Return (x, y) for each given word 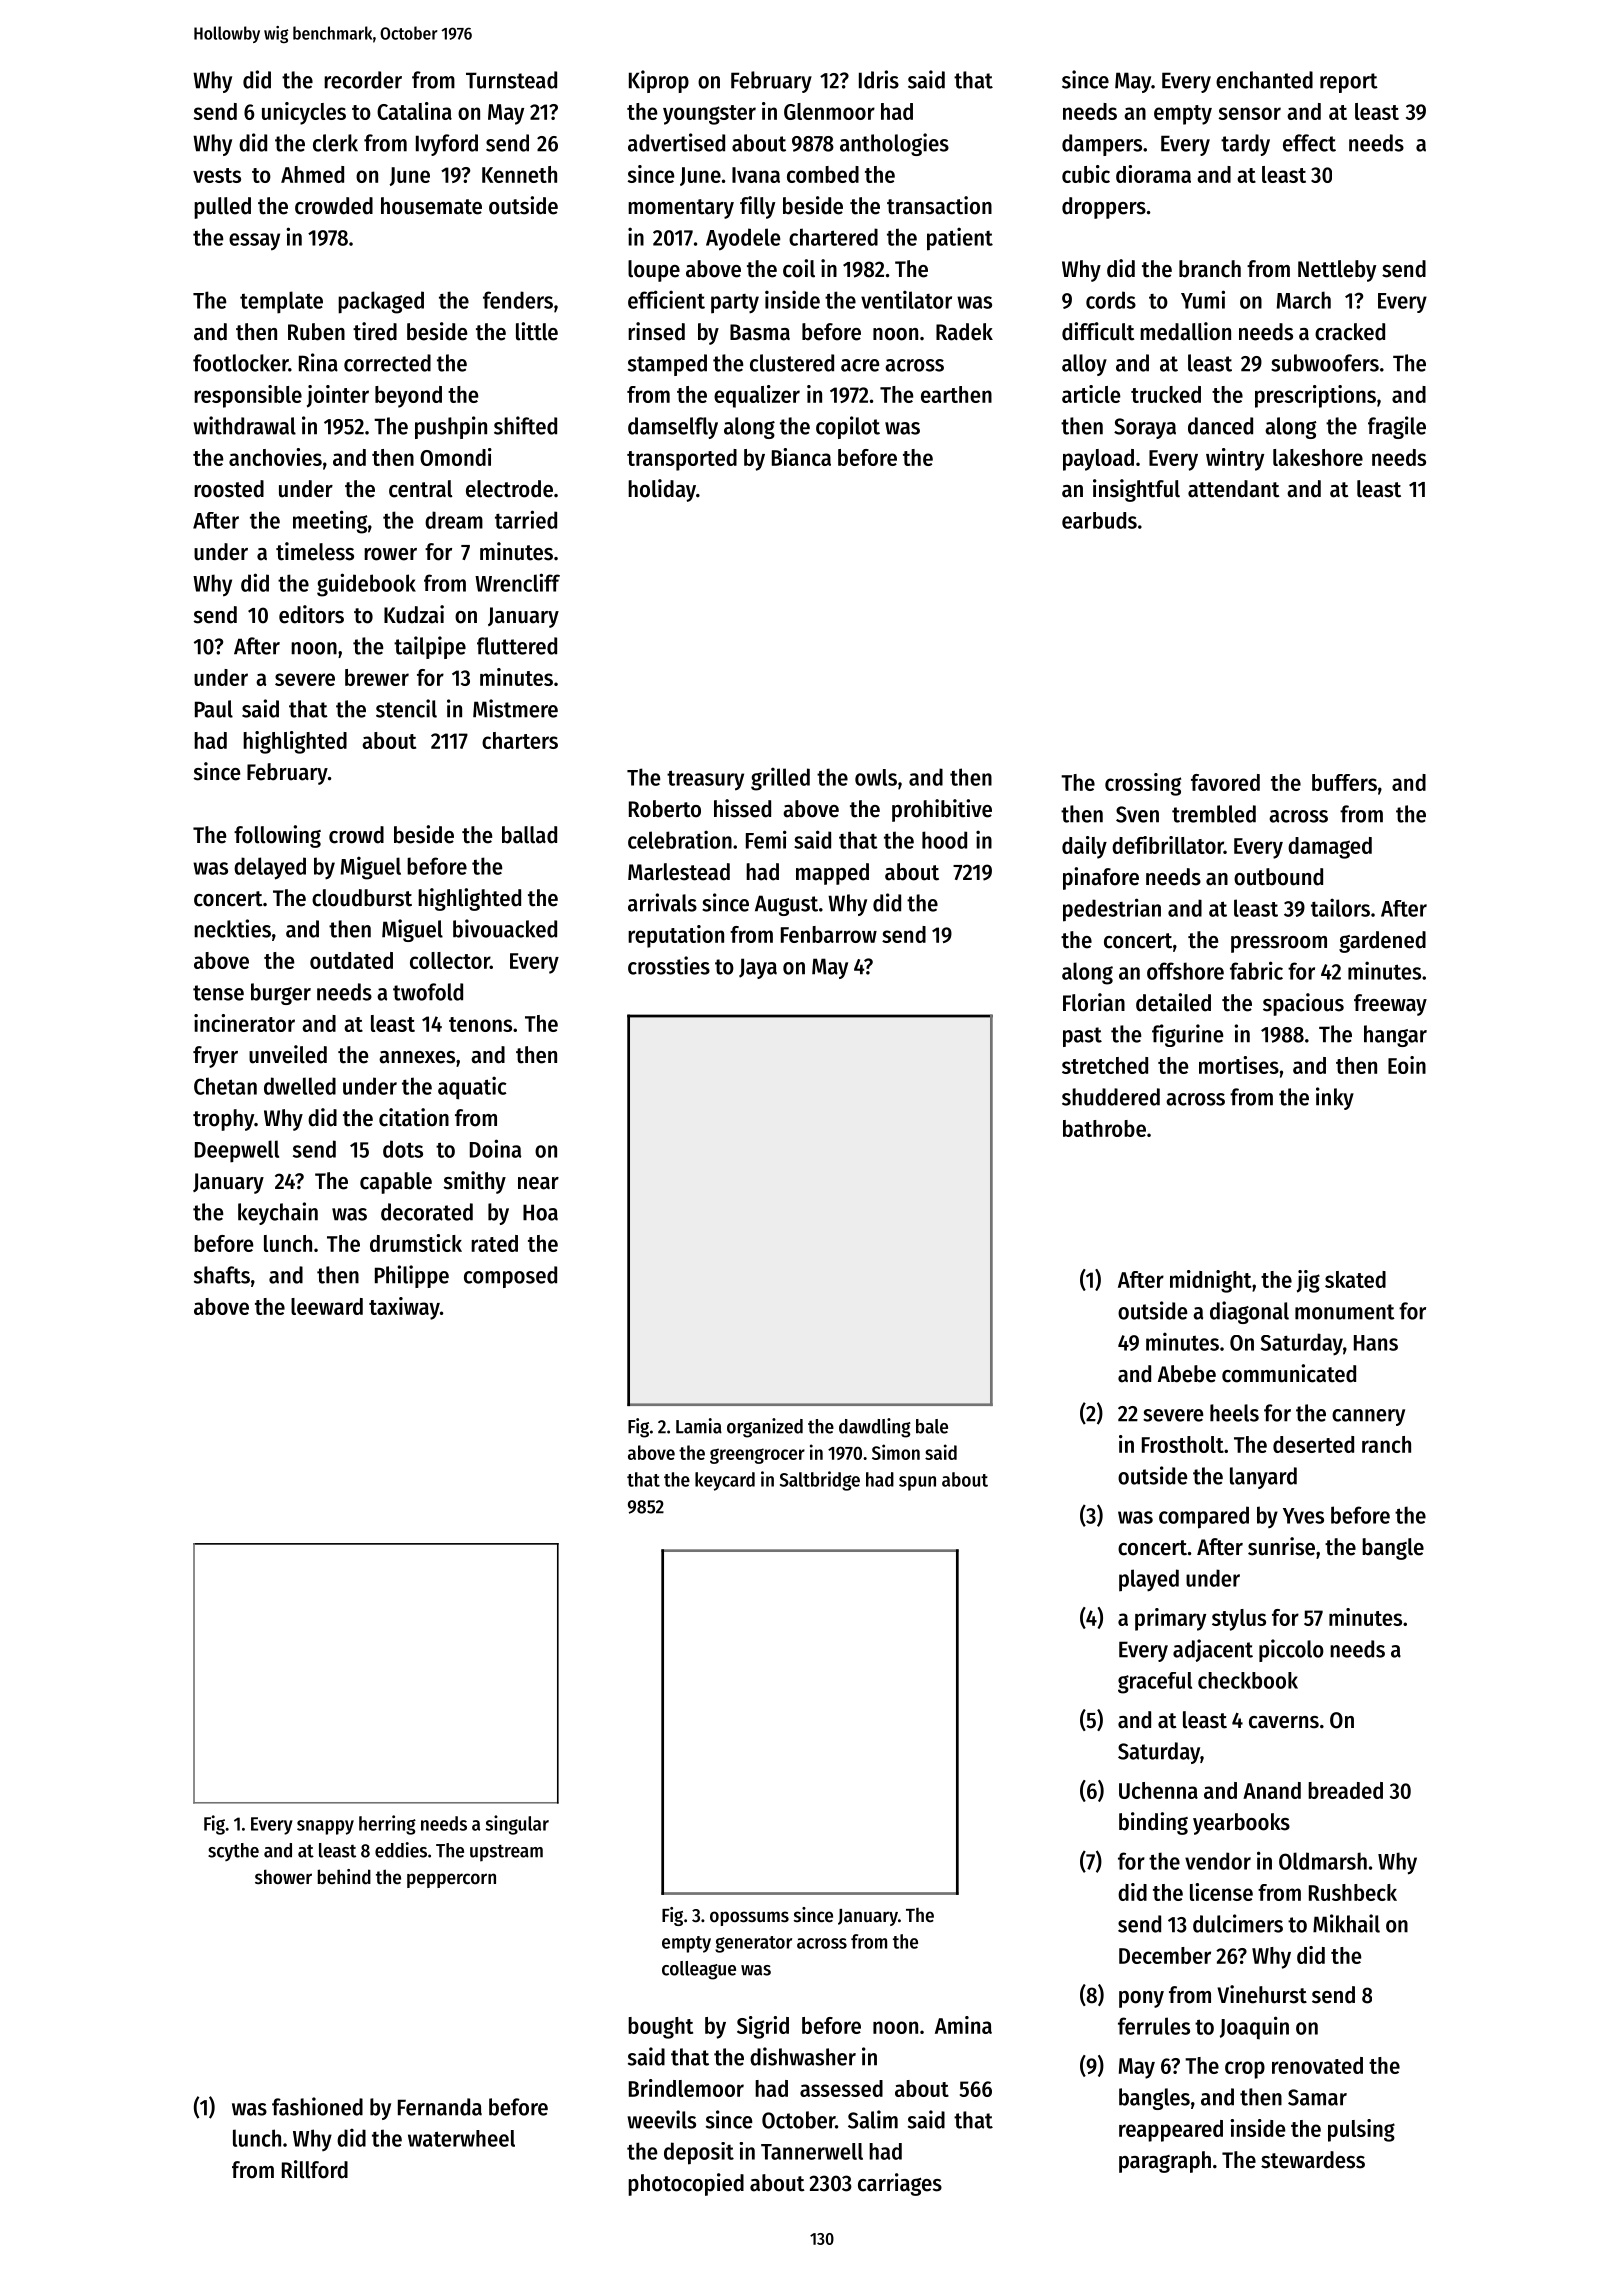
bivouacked (505, 928)
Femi (766, 839)
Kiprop (659, 81)
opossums (749, 1918)
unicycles (304, 113)
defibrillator (1168, 845)
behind (344, 1877)
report (1349, 83)
